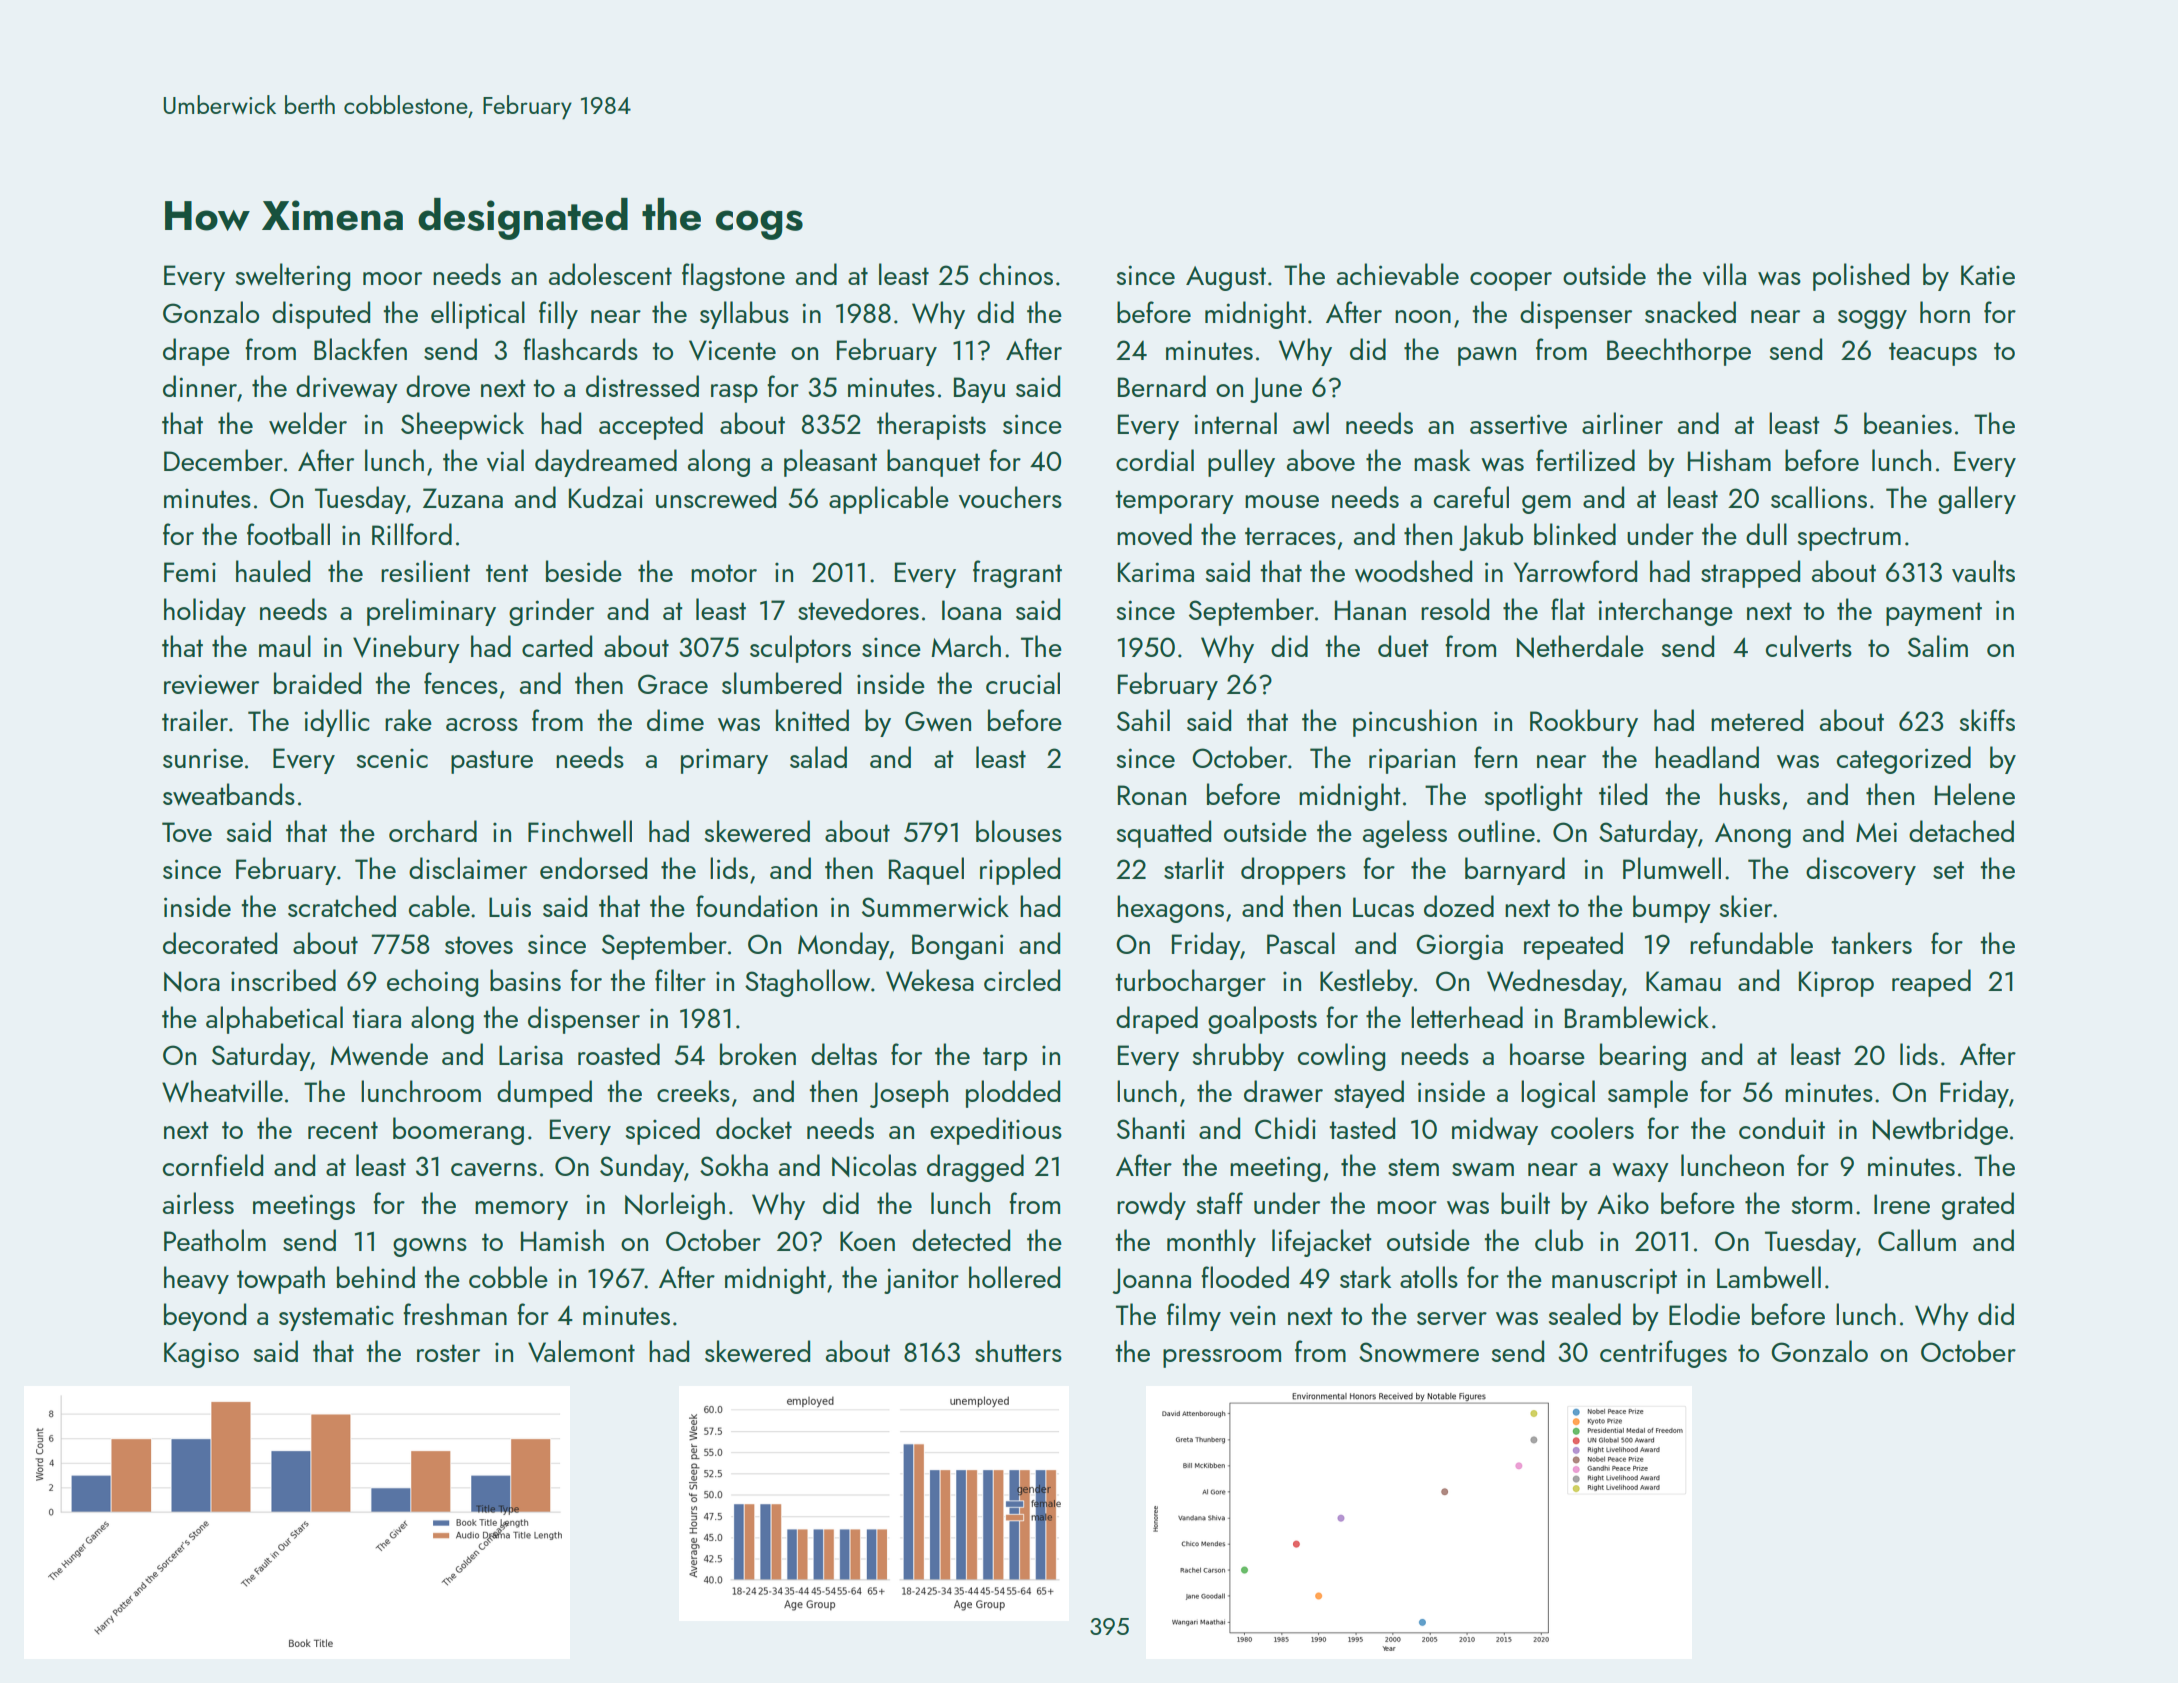 This page has width=2178, height=1683. What do you see at coordinates (462, 426) in the page?
I see `Sheepwick` at bounding box center [462, 426].
